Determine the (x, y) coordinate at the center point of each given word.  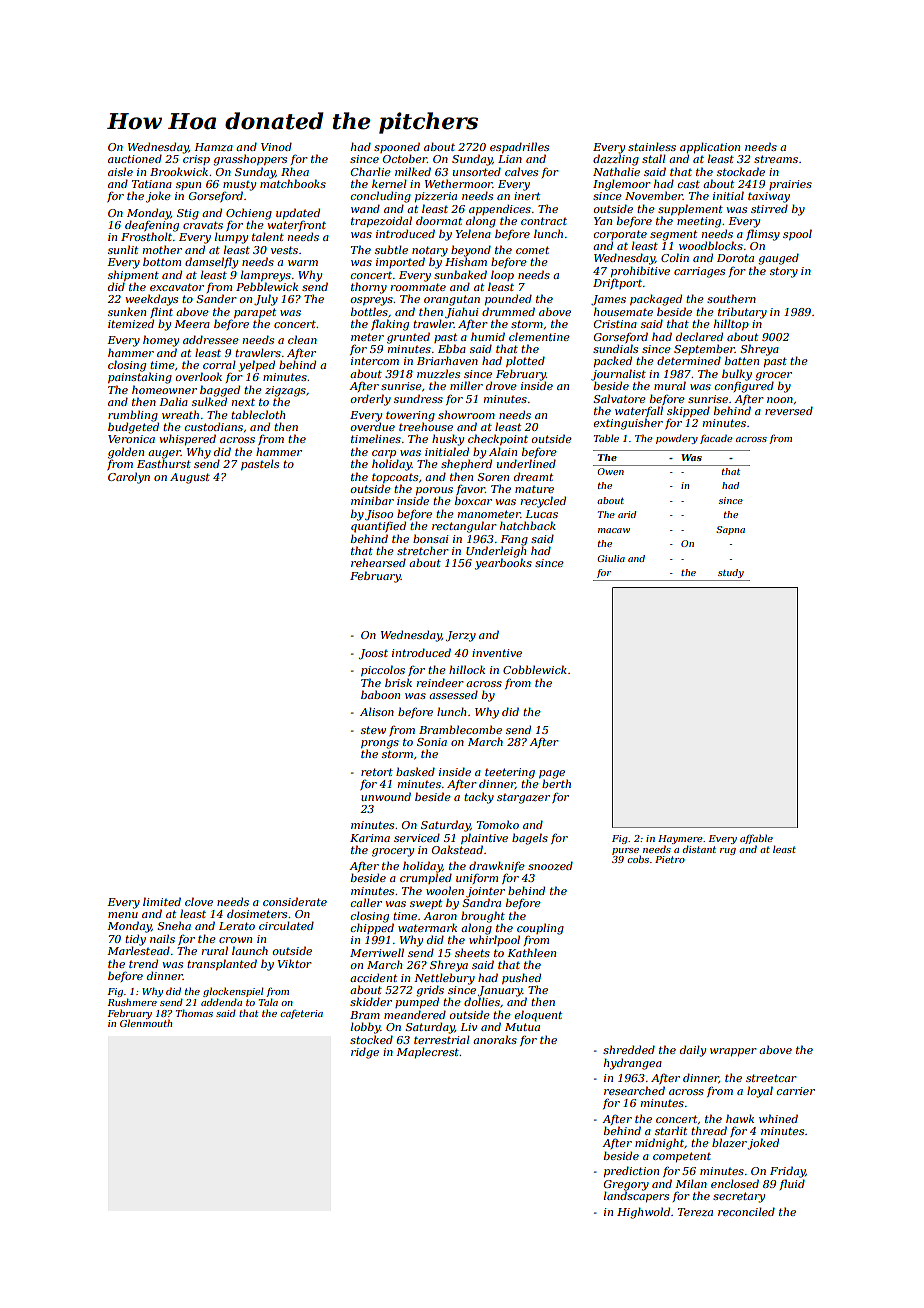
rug (728, 851)
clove (199, 901)
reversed (789, 410)
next (243, 402)
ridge (365, 1053)
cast (689, 184)
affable (756, 839)
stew (373, 730)
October (405, 158)
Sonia (432, 742)
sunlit (123, 249)
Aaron (440, 916)
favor (470, 490)
